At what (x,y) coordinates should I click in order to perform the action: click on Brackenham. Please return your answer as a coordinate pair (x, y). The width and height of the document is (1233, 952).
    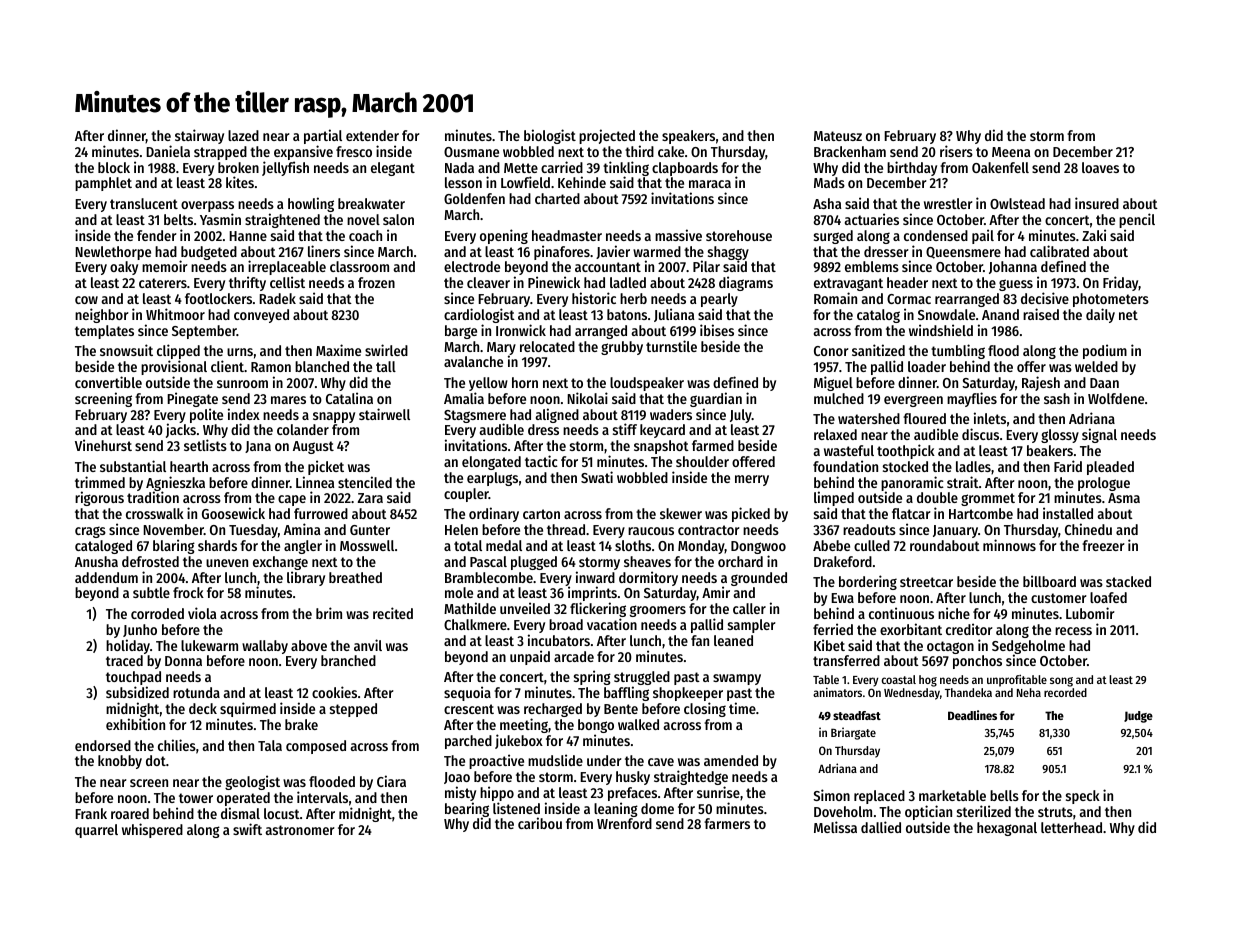
    Looking at the image, I should click on (850, 151).
